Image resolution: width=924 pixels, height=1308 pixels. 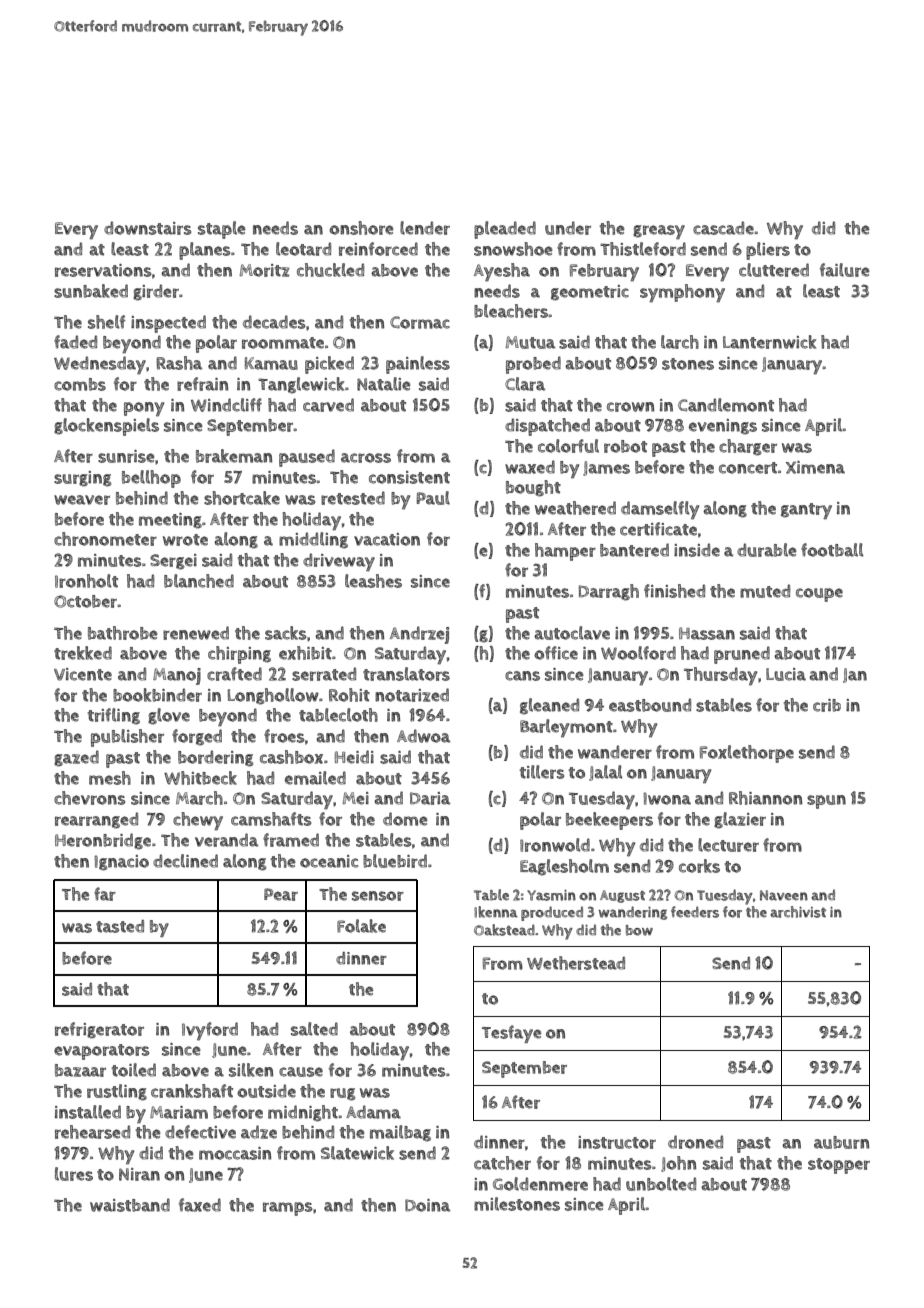 I want to click on archivist, so click(x=798, y=912).
